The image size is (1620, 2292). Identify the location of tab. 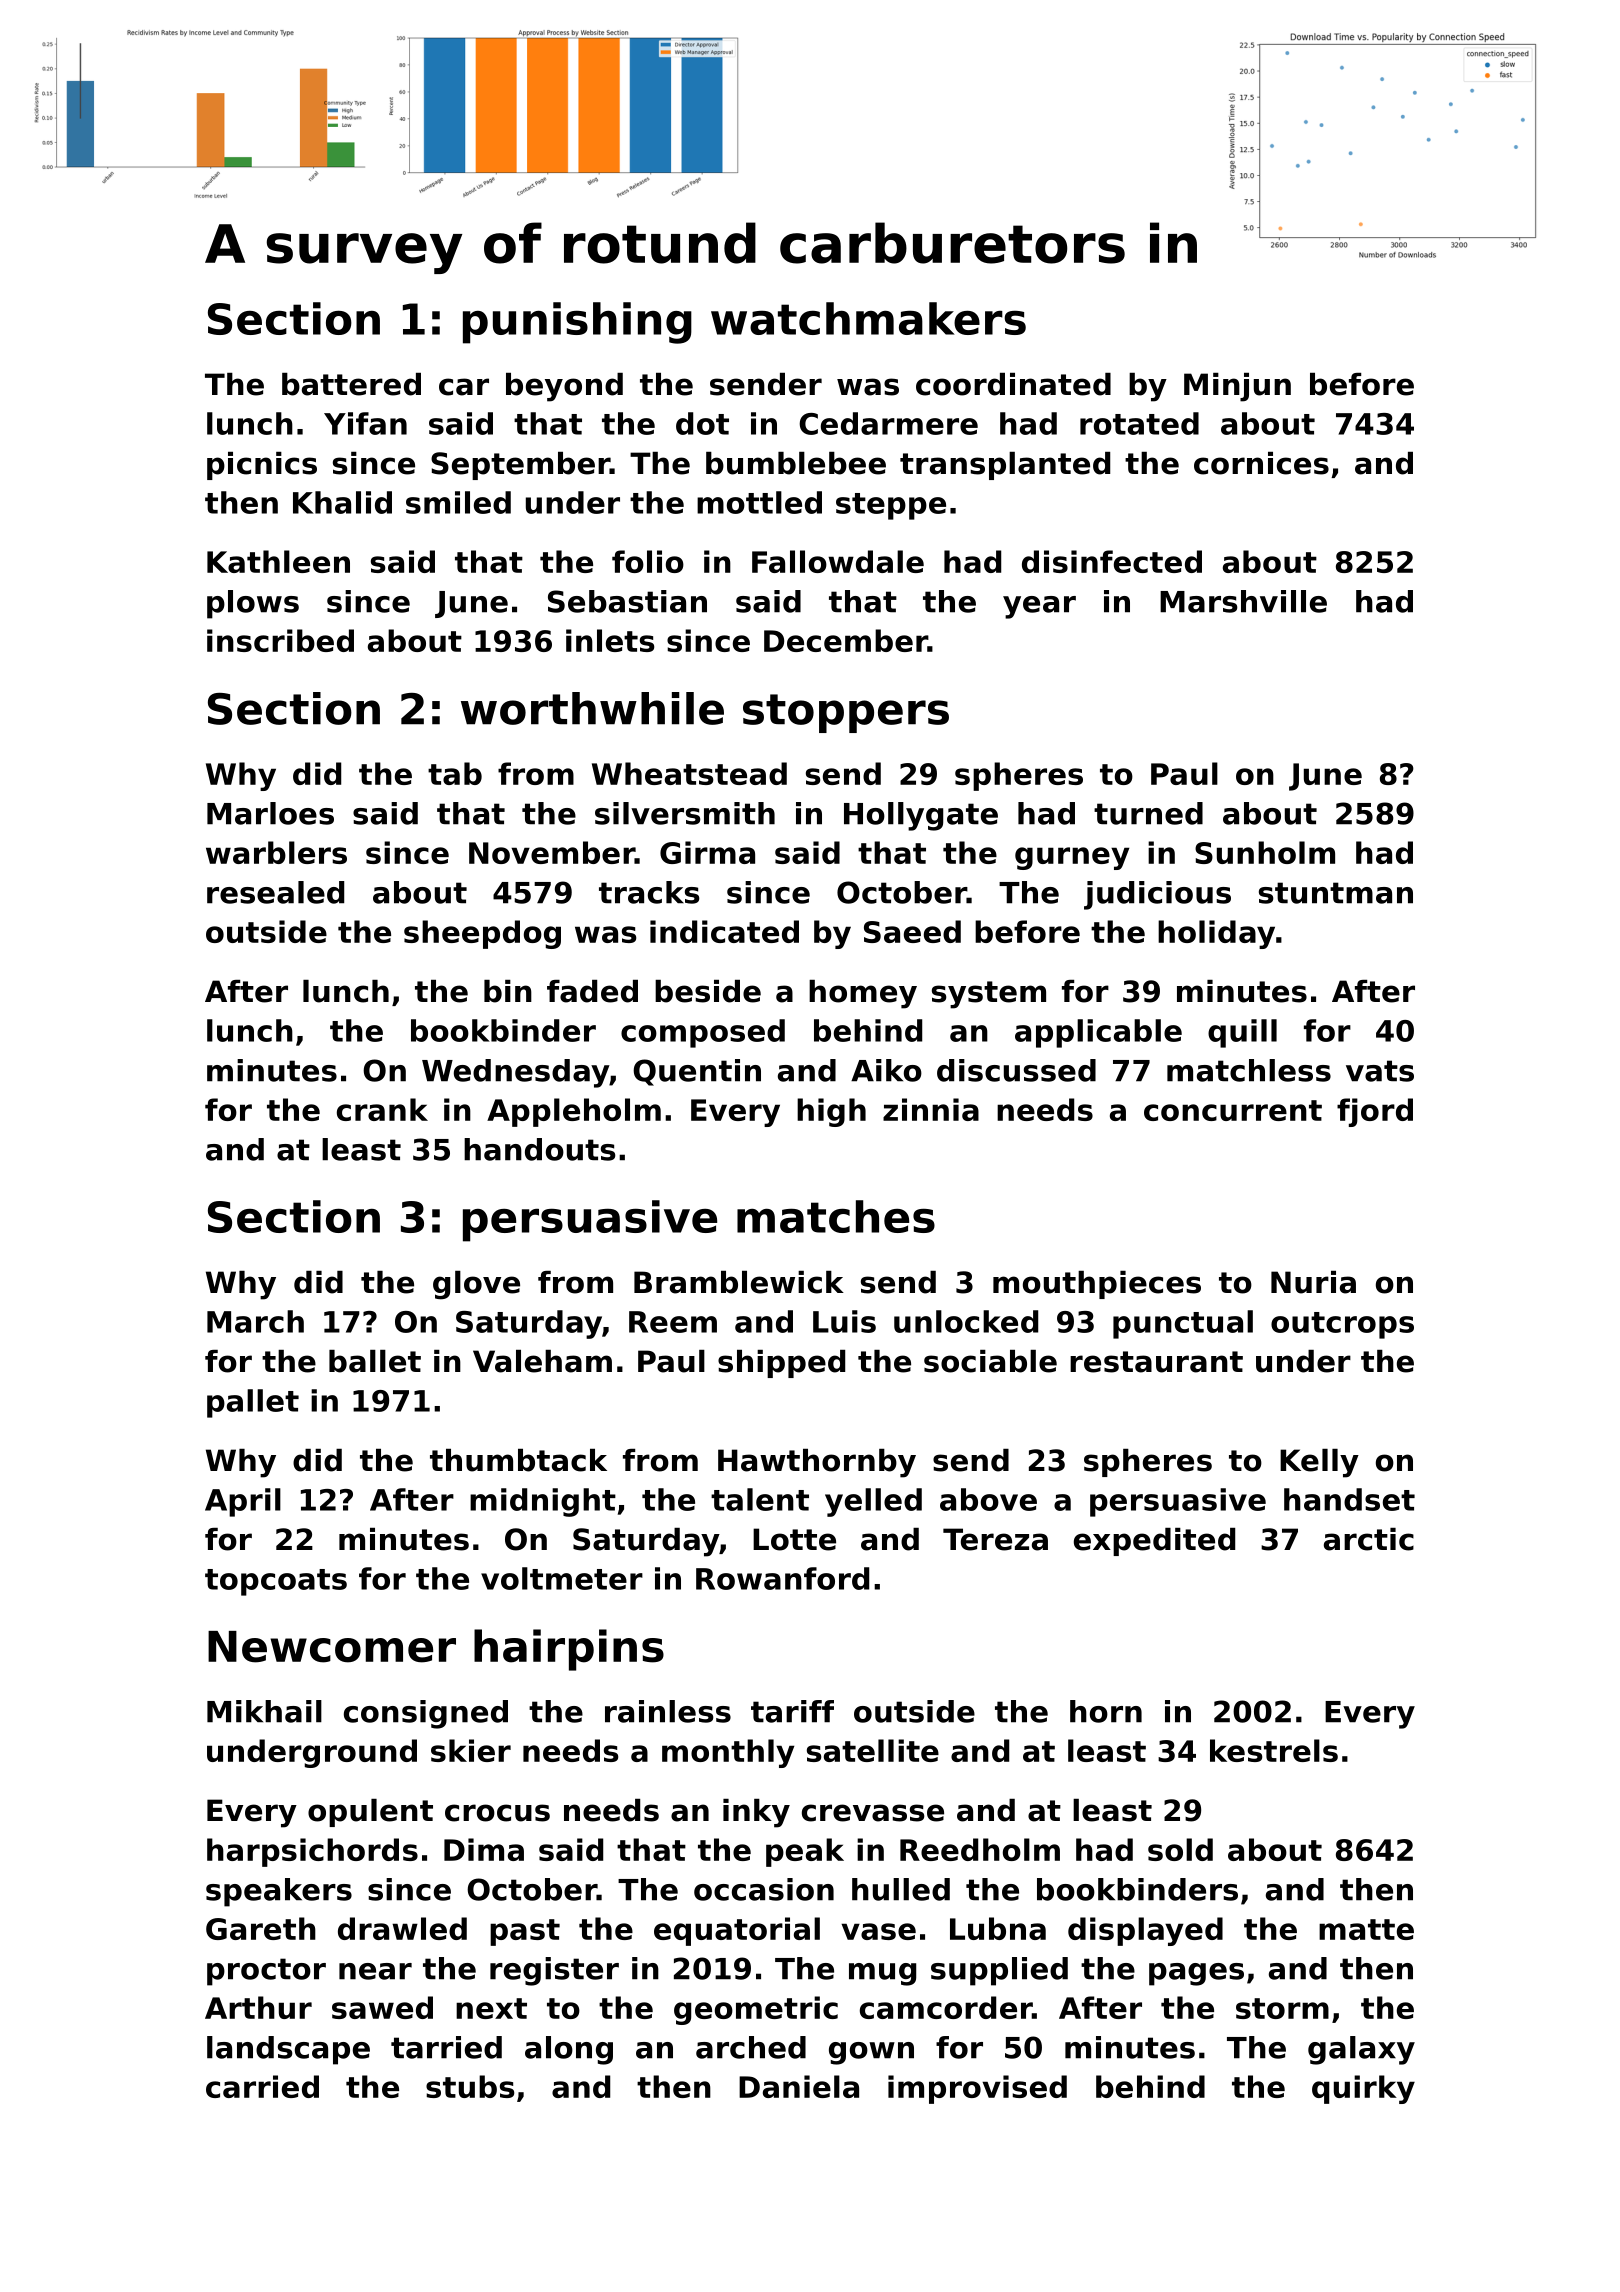
(455, 773).
